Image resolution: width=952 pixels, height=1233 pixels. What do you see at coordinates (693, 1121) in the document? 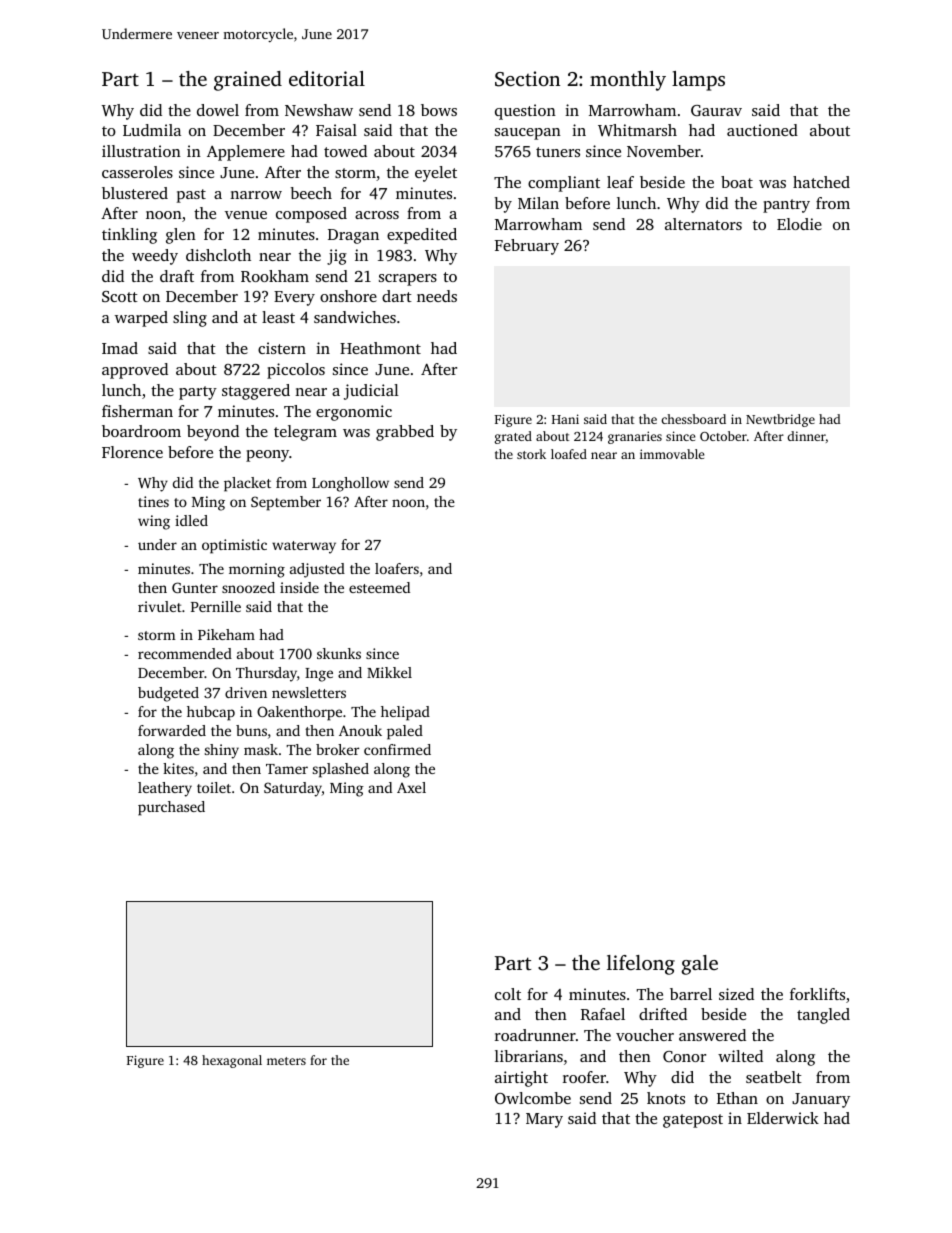
I see `gatepost` at bounding box center [693, 1121].
